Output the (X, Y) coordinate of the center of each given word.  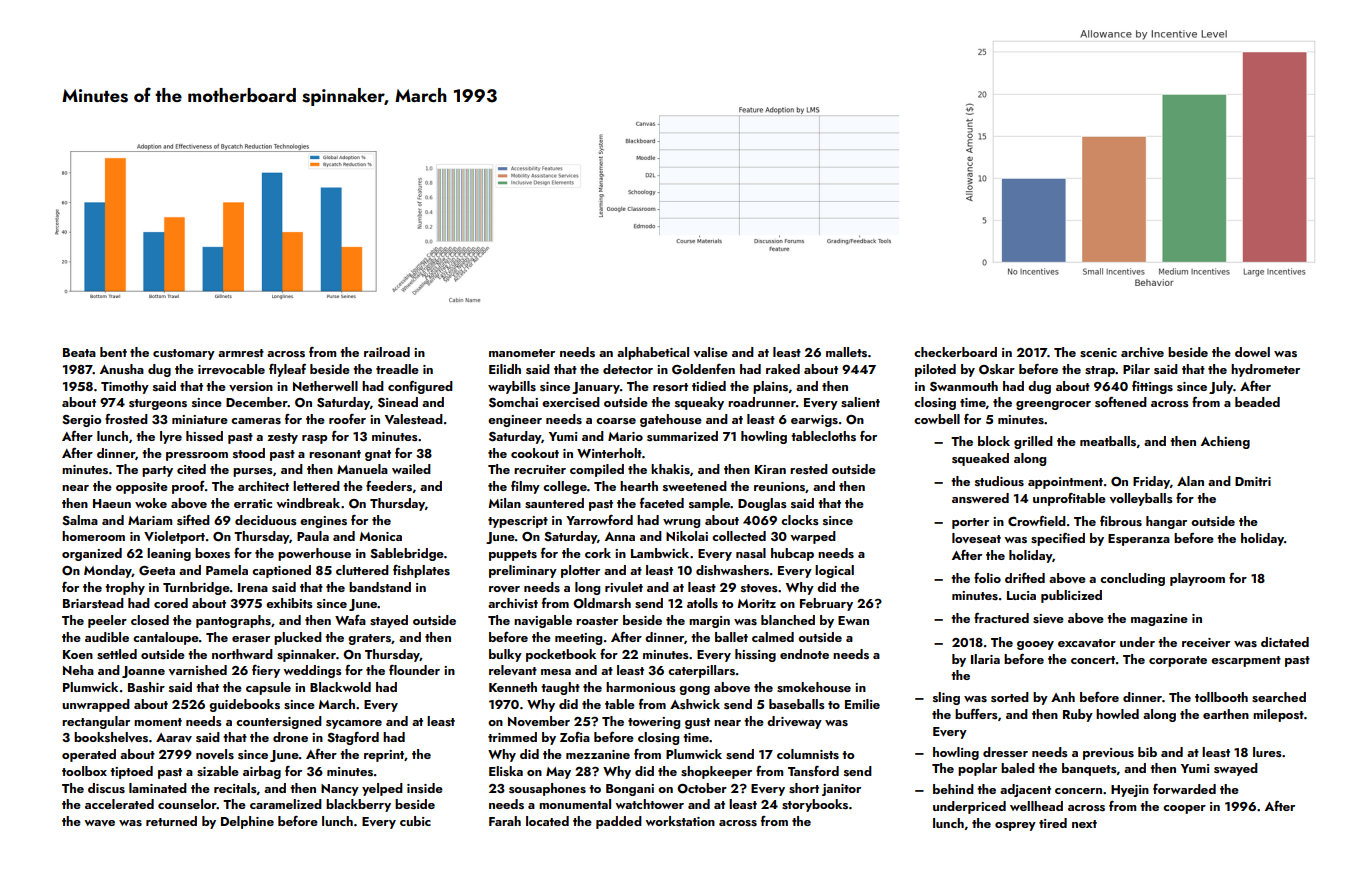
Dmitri (1253, 481)
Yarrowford (599, 520)
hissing (755, 655)
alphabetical (653, 353)
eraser (251, 639)
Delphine (247, 822)
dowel (1252, 352)
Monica (381, 536)
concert (1093, 660)
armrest (241, 353)
